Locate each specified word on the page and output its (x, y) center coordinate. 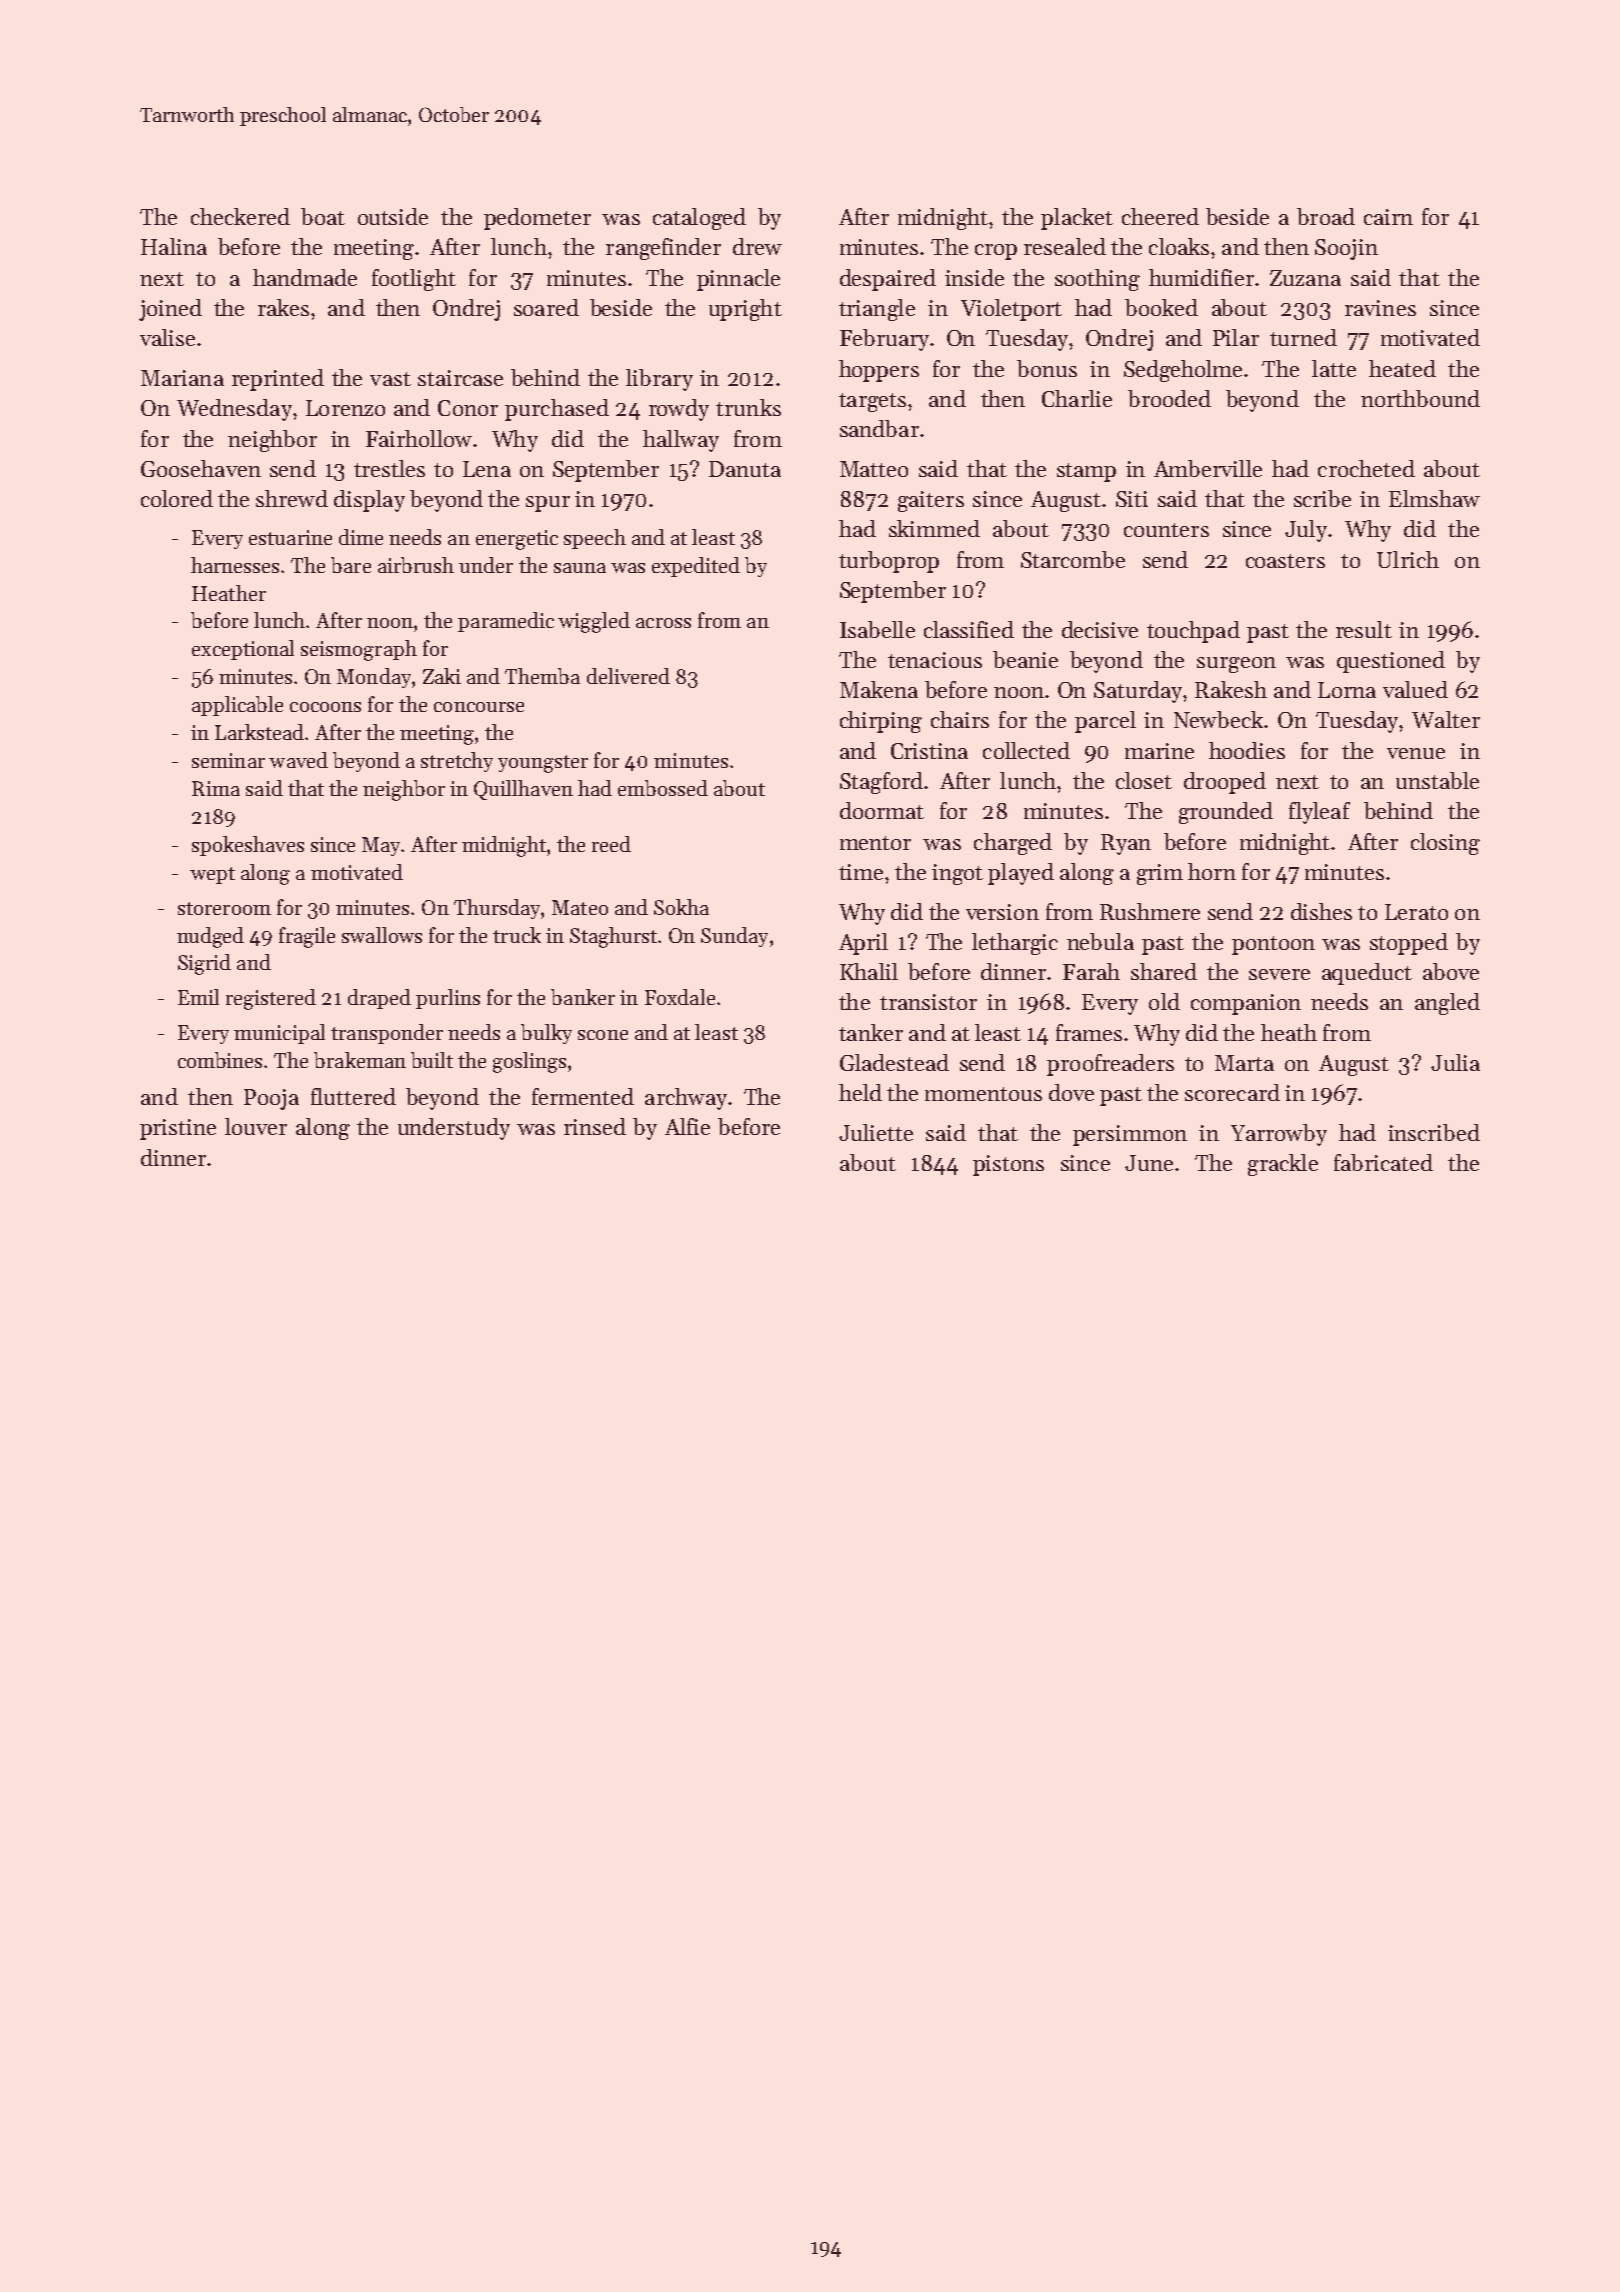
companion (1246, 1004)
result (1364, 629)
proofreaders (1110, 1065)
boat (323, 216)
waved (298, 760)
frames (1089, 1032)
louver (256, 1126)
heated (1402, 368)
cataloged (699, 219)
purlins (448, 999)
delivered (628, 676)
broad (1326, 216)
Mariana (182, 378)
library (659, 380)
